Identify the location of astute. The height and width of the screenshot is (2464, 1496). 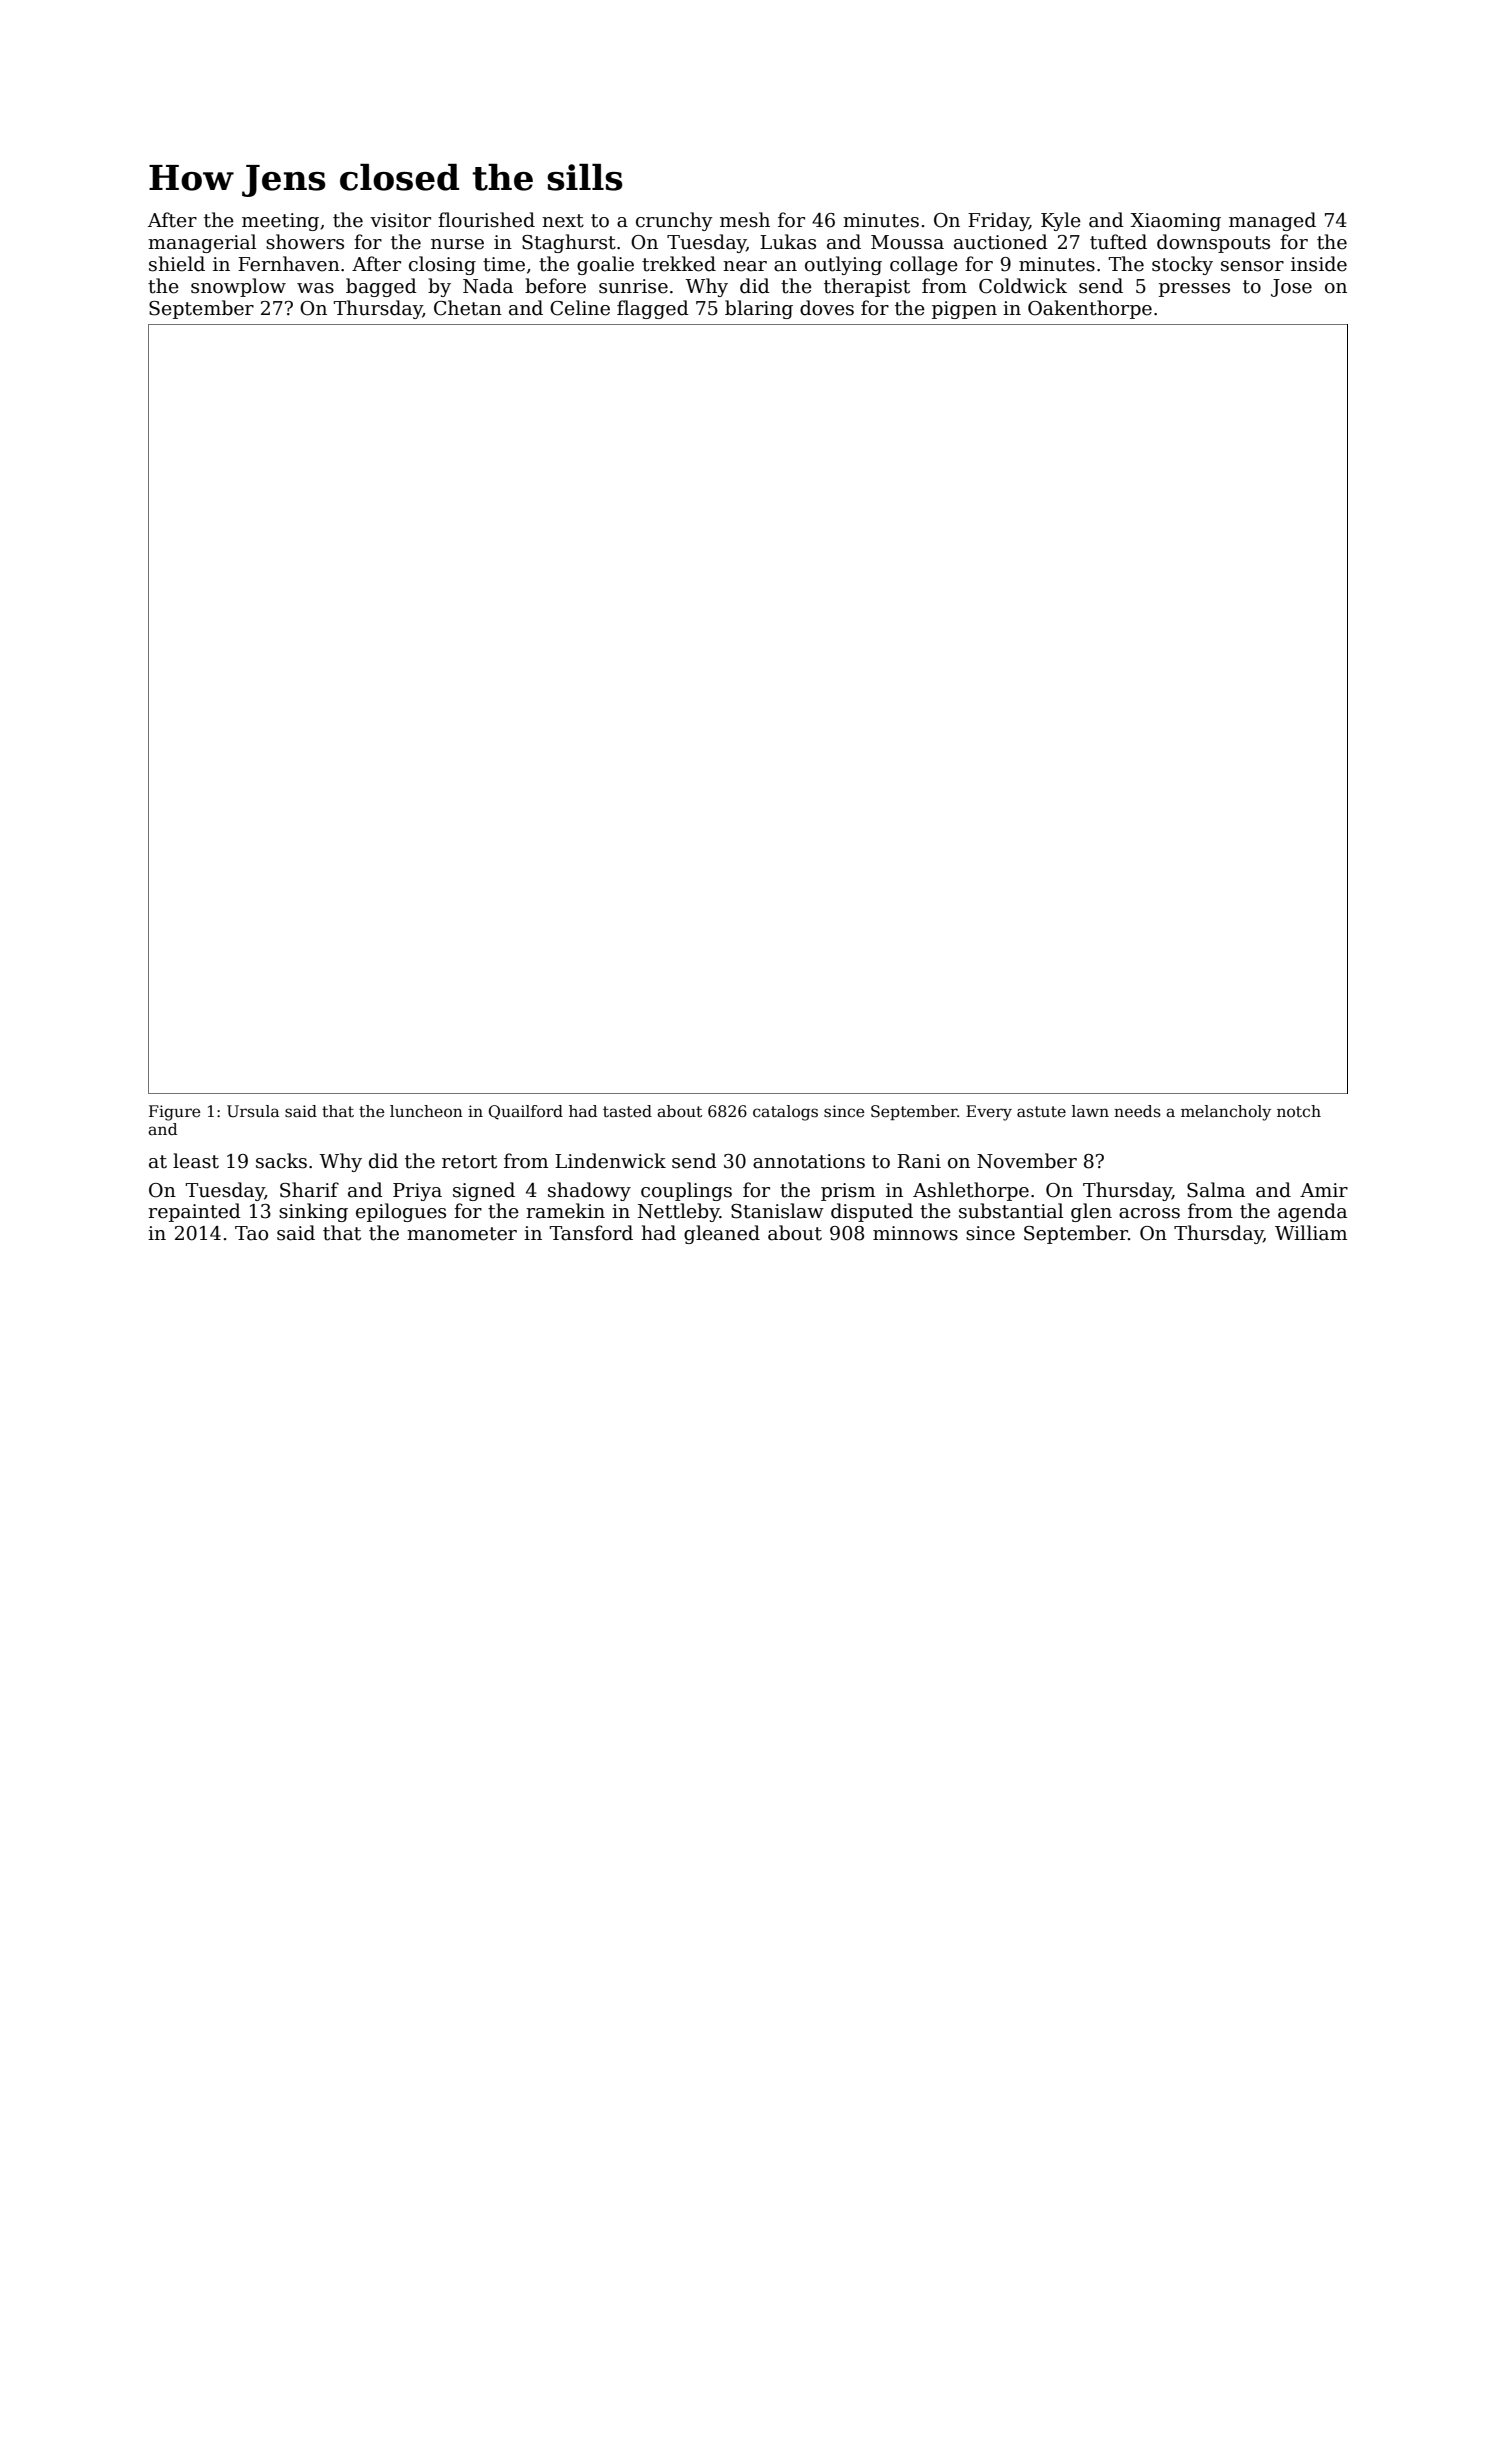
(1041, 1112).
